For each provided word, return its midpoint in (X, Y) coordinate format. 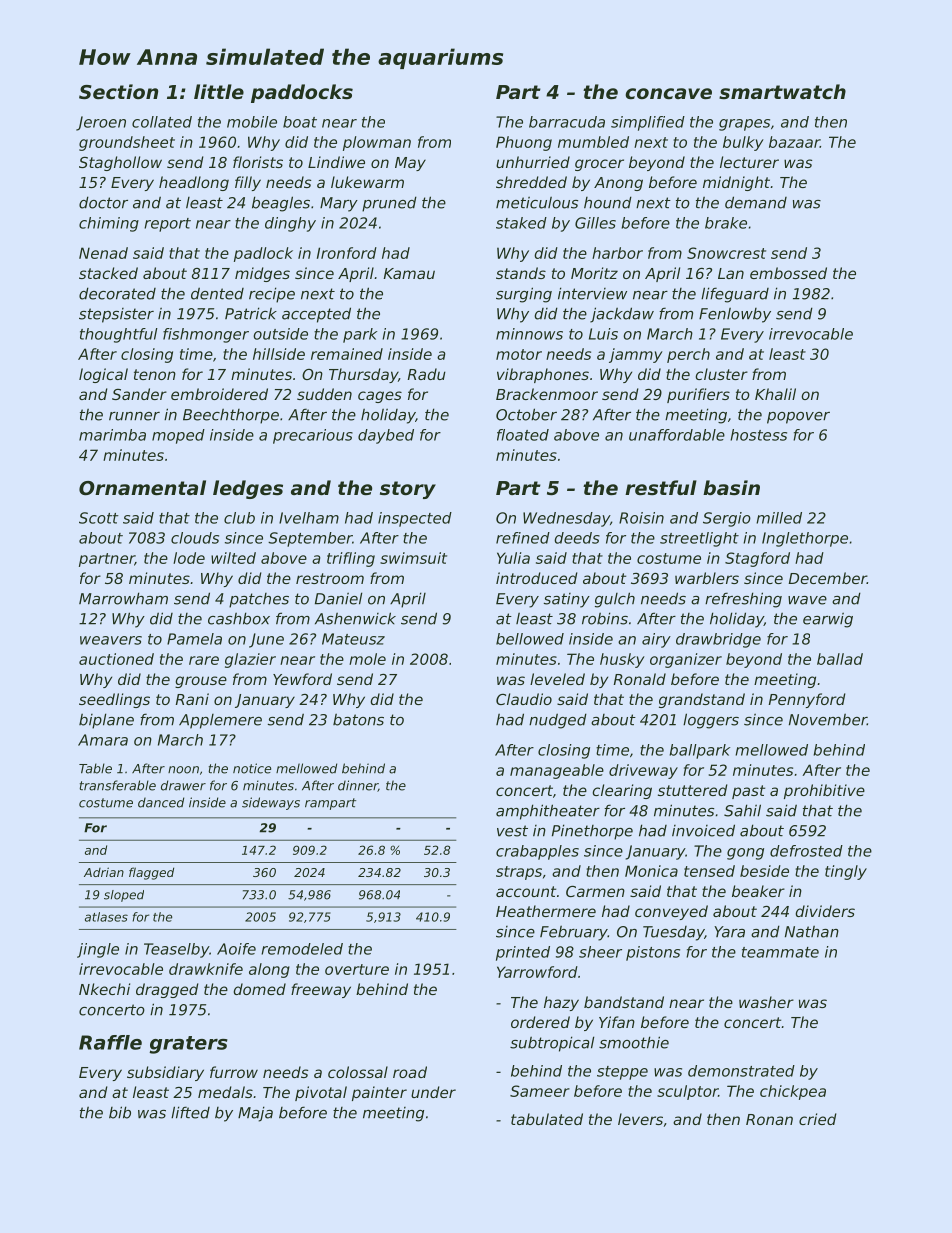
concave (668, 93)
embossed (788, 273)
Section (118, 91)
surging (524, 295)
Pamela (194, 639)
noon (183, 770)
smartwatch (782, 92)
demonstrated (741, 1071)
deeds (577, 538)
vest (512, 831)
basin (731, 487)
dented (217, 293)
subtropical (552, 1044)
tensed (709, 871)
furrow (234, 1072)
